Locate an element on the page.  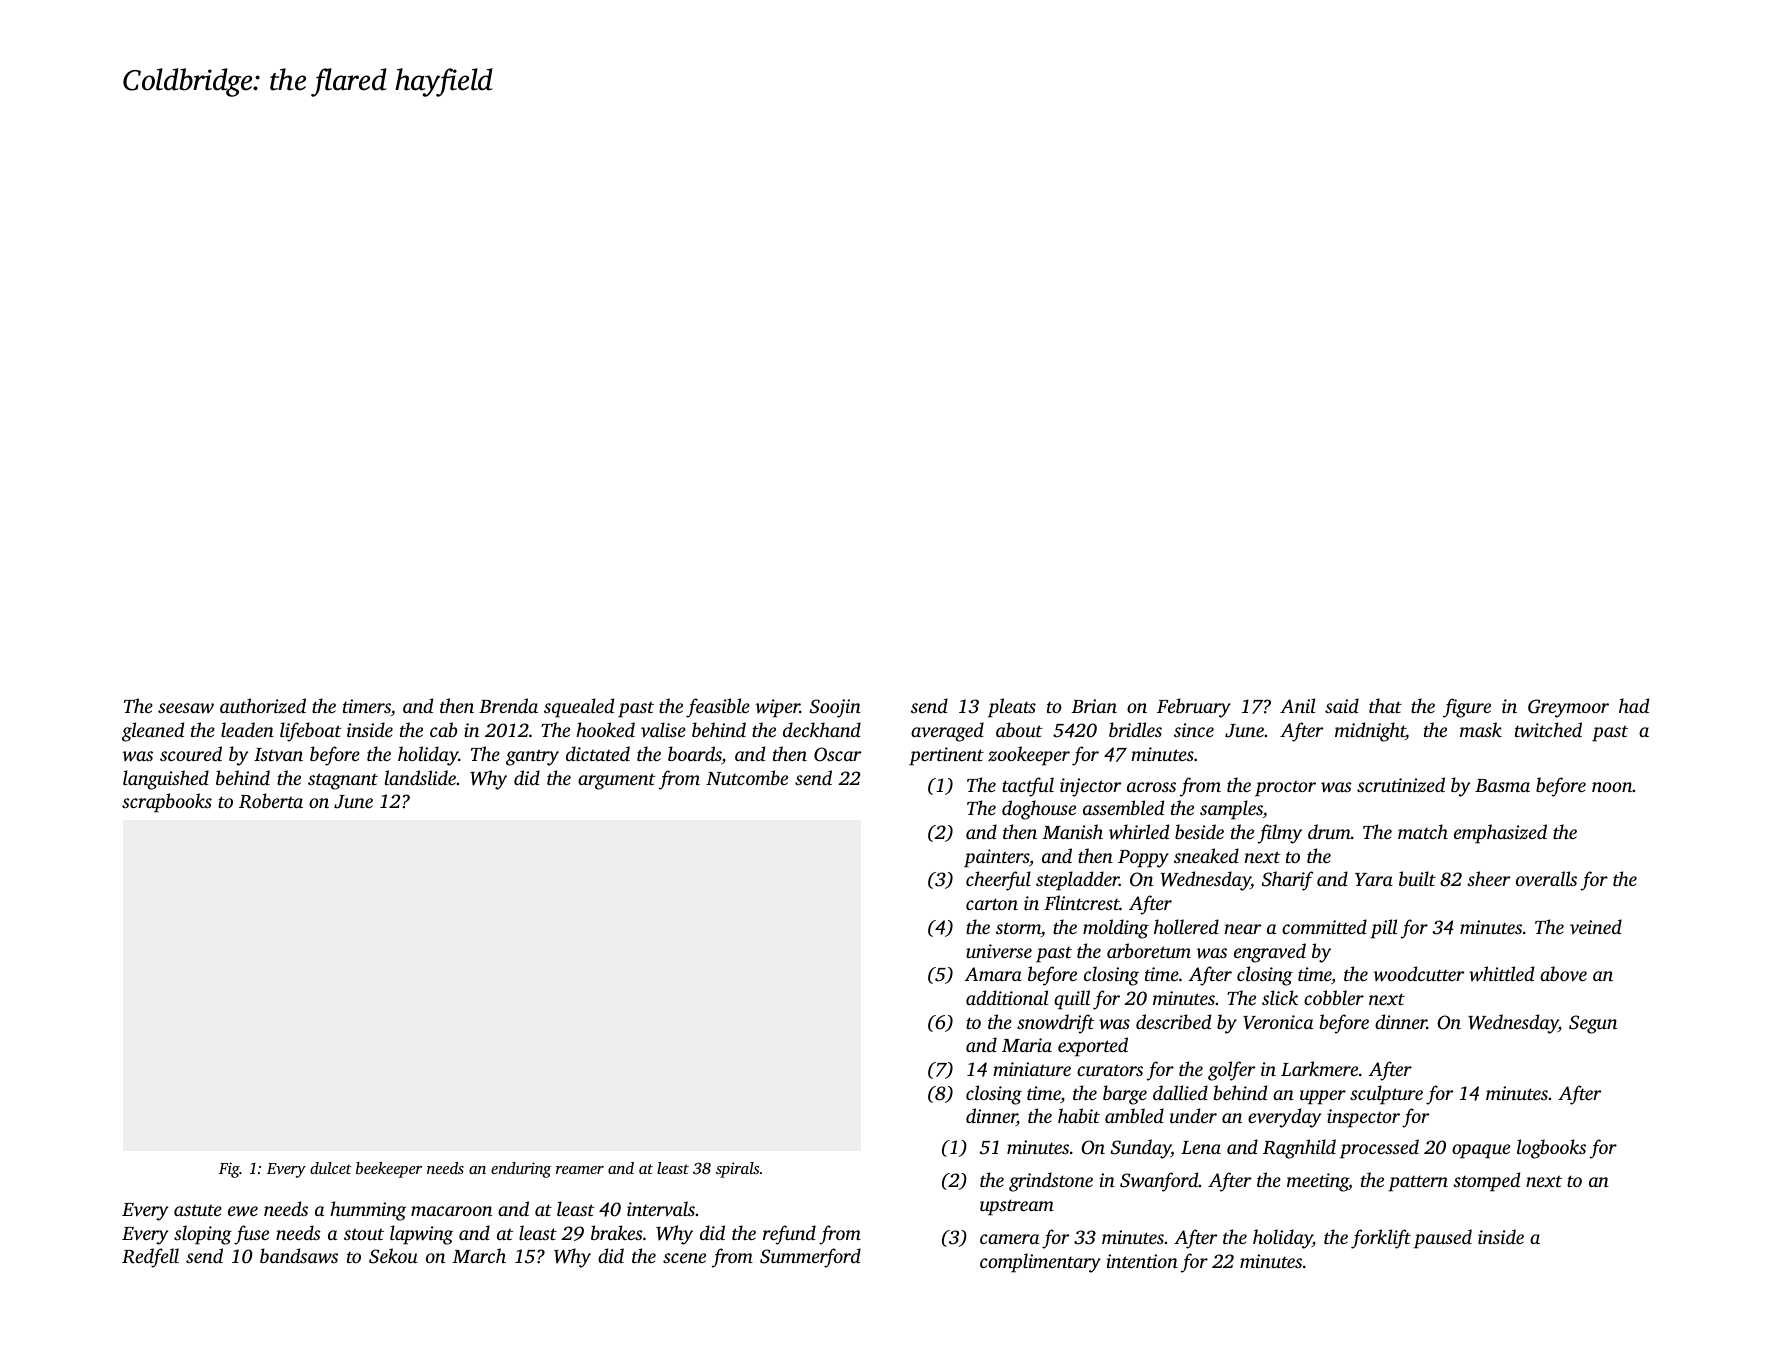
molding is located at coordinates (1116, 929).
